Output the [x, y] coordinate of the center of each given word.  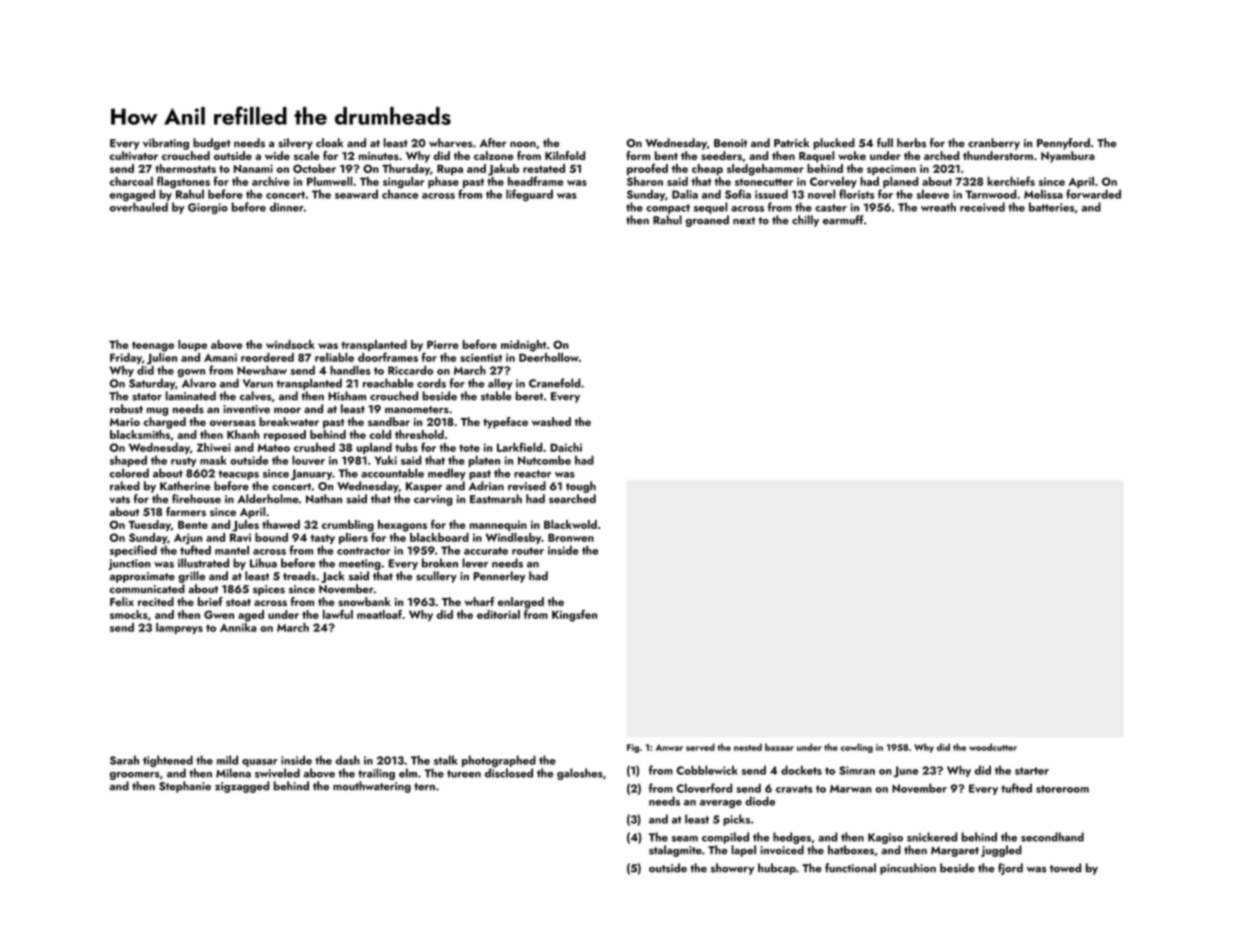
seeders [721, 155]
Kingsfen [574, 616]
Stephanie [185, 787]
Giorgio [208, 208]
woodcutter [993, 747]
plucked [834, 144]
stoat [238, 602]
